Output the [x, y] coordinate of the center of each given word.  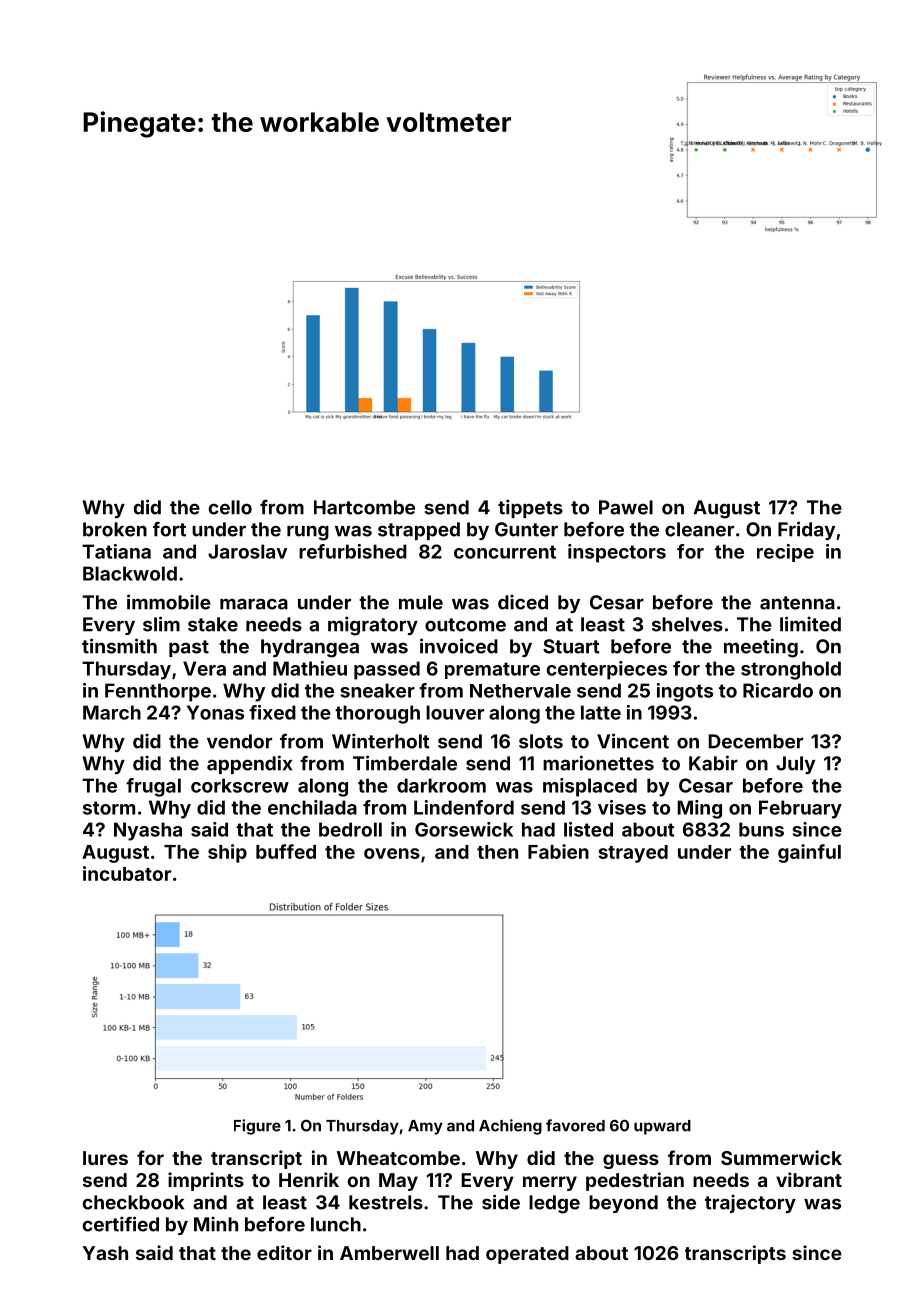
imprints [206, 1181]
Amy [425, 1127]
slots [541, 741]
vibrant [809, 1179]
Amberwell [389, 1253]
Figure [257, 1127]
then [497, 852]
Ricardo [778, 690]
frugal [153, 787]
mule [421, 602]
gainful [809, 853]
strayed [633, 854]
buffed [286, 851]
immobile [169, 602]
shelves [687, 624]
